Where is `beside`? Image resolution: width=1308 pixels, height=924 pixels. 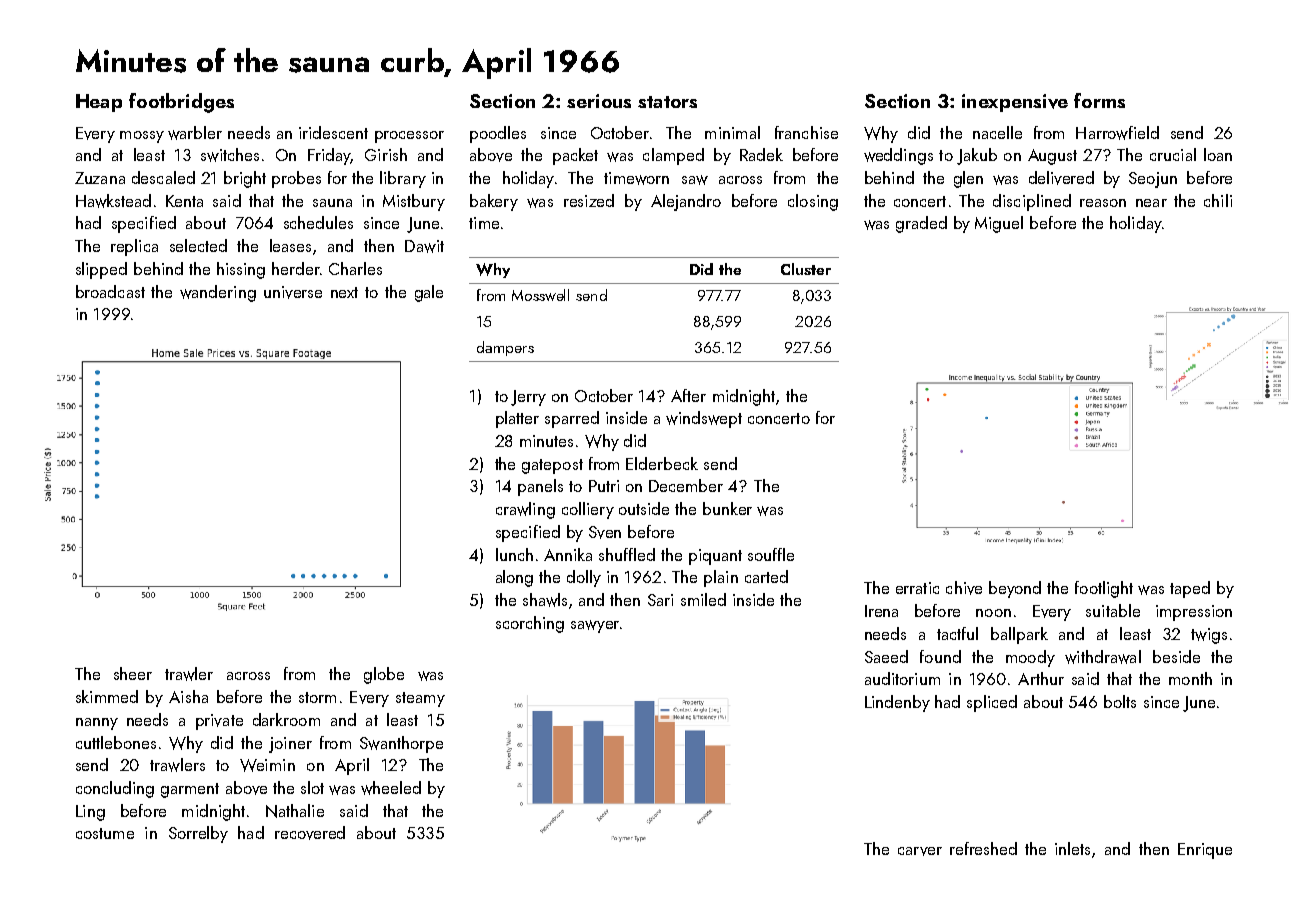 beside is located at coordinates (1176, 656).
